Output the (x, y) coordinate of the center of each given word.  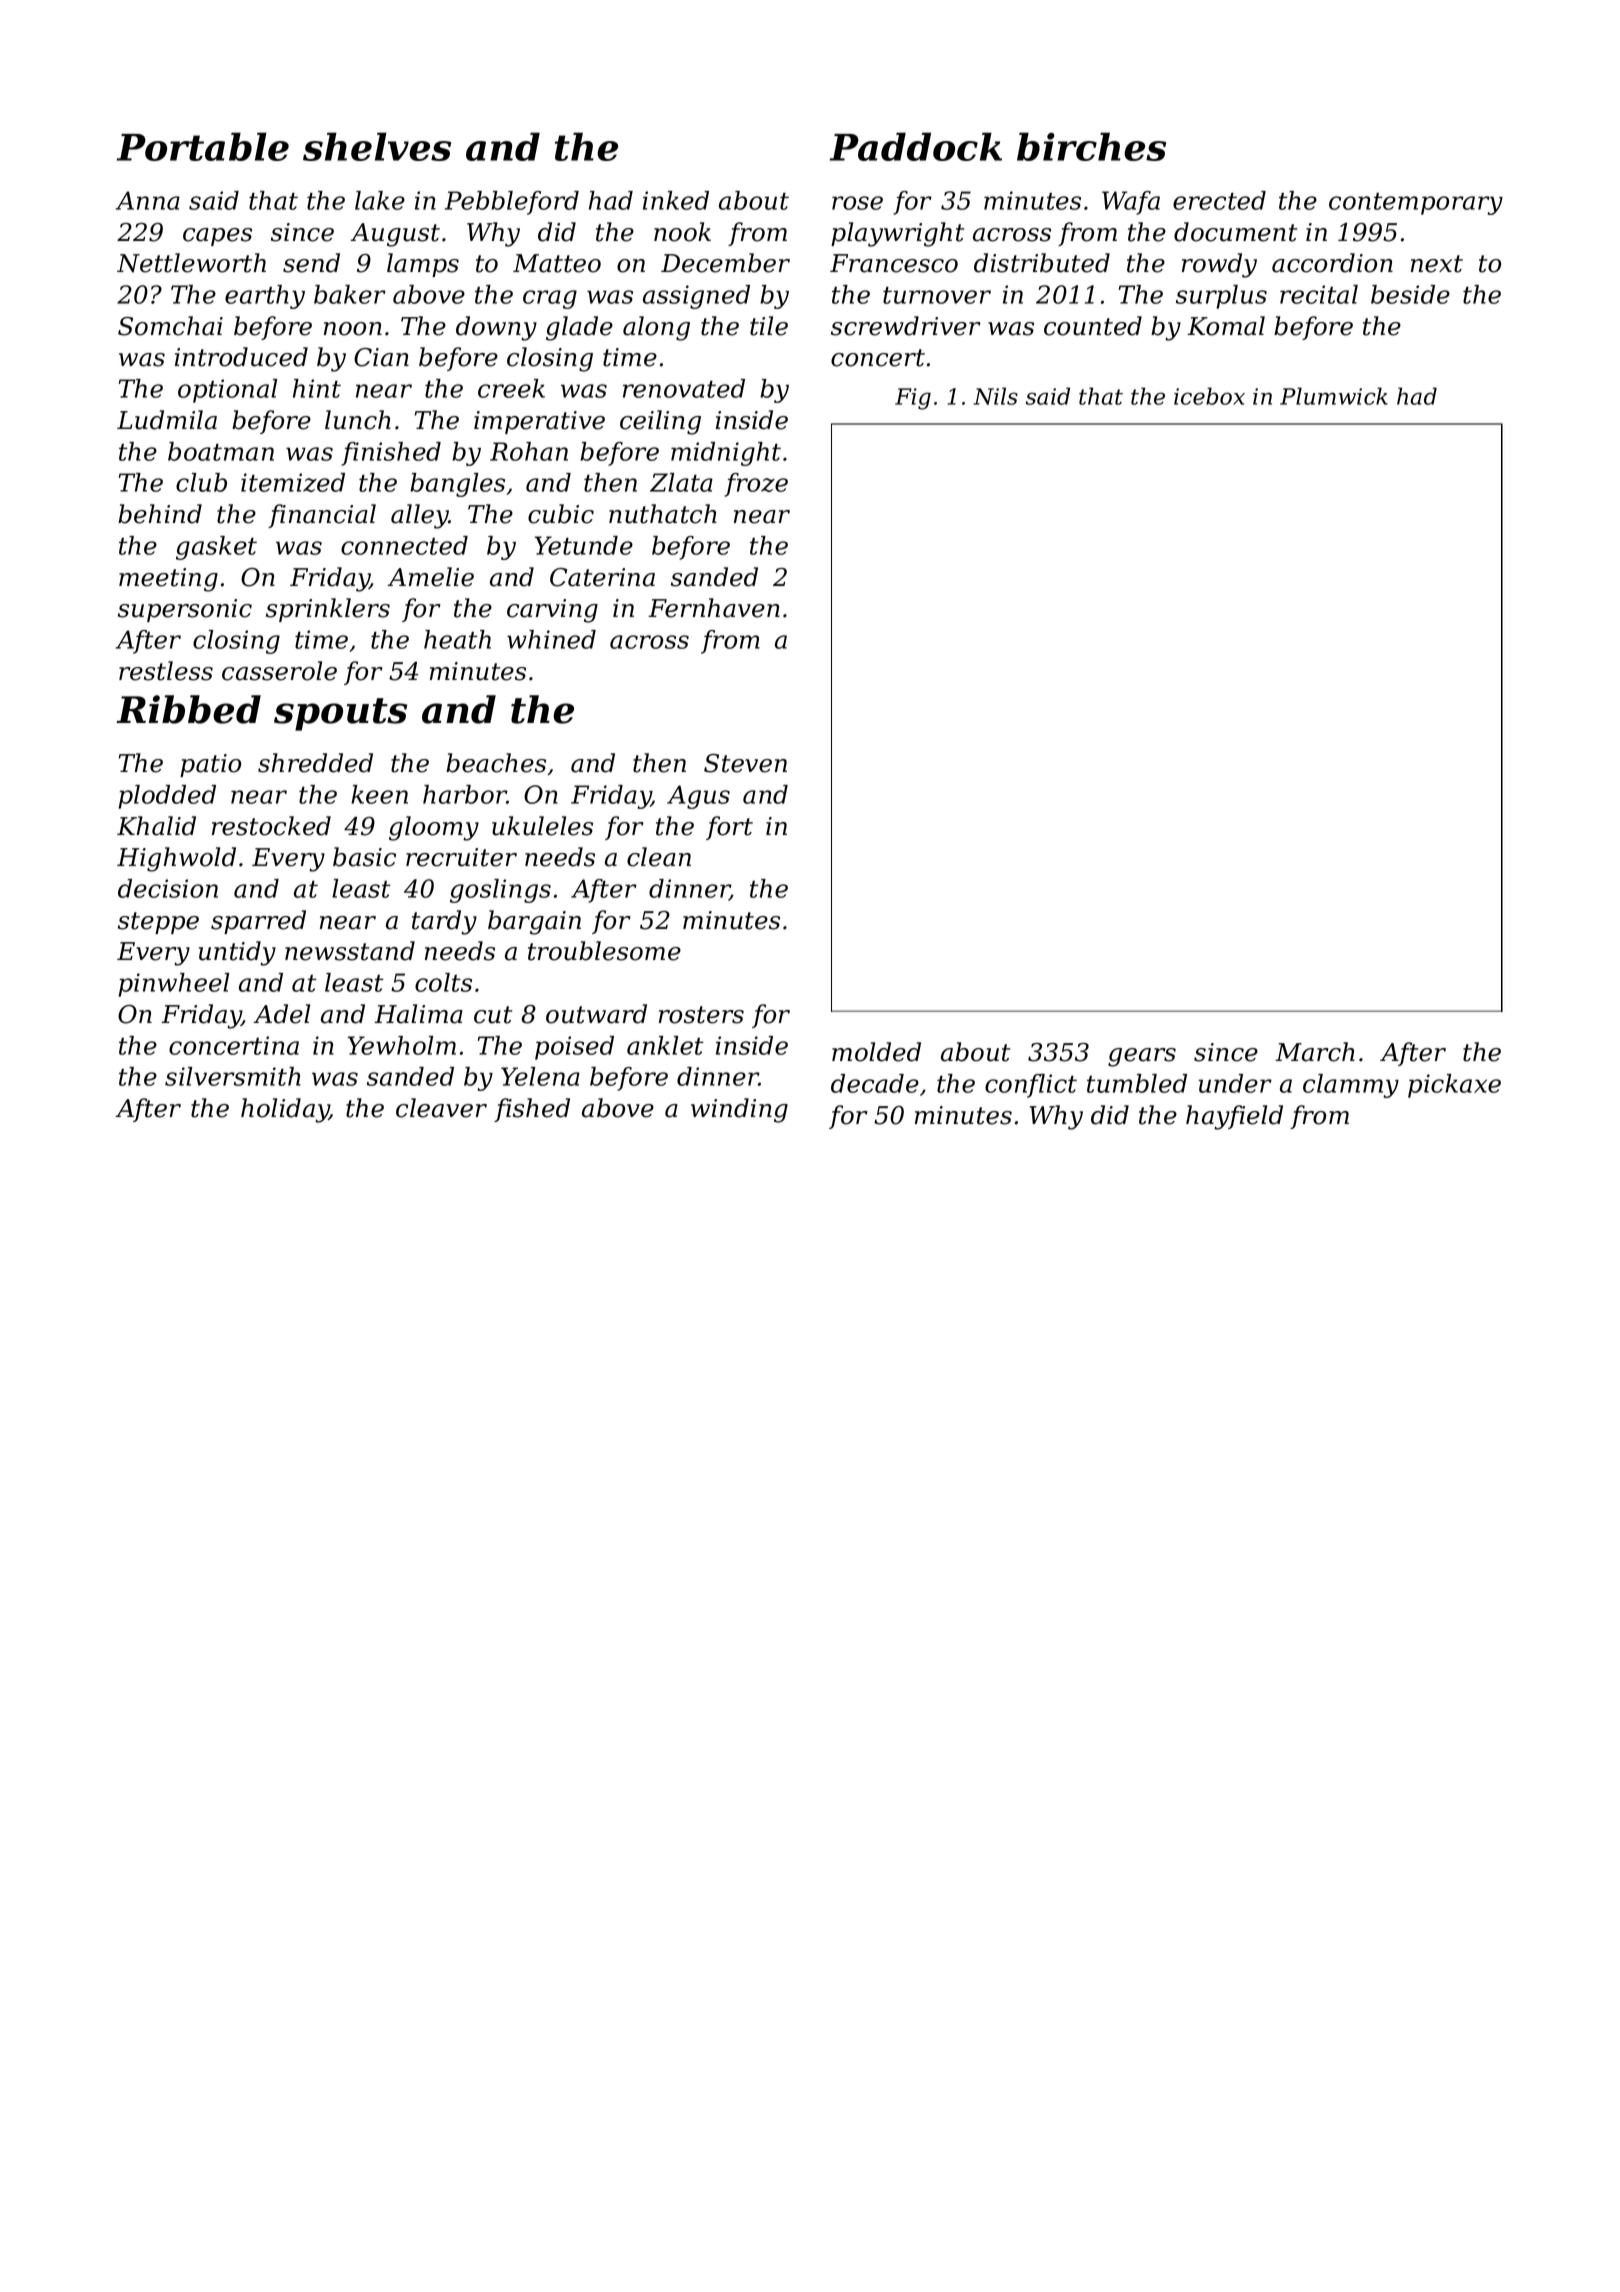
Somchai (170, 326)
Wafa (1131, 203)
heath (457, 639)
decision (168, 888)
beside (1410, 294)
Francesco (894, 263)
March (1315, 1052)
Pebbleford (512, 203)
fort (729, 828)
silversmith (233, 1076)
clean (659, 857)
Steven (745, 763)
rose (857, 203)
